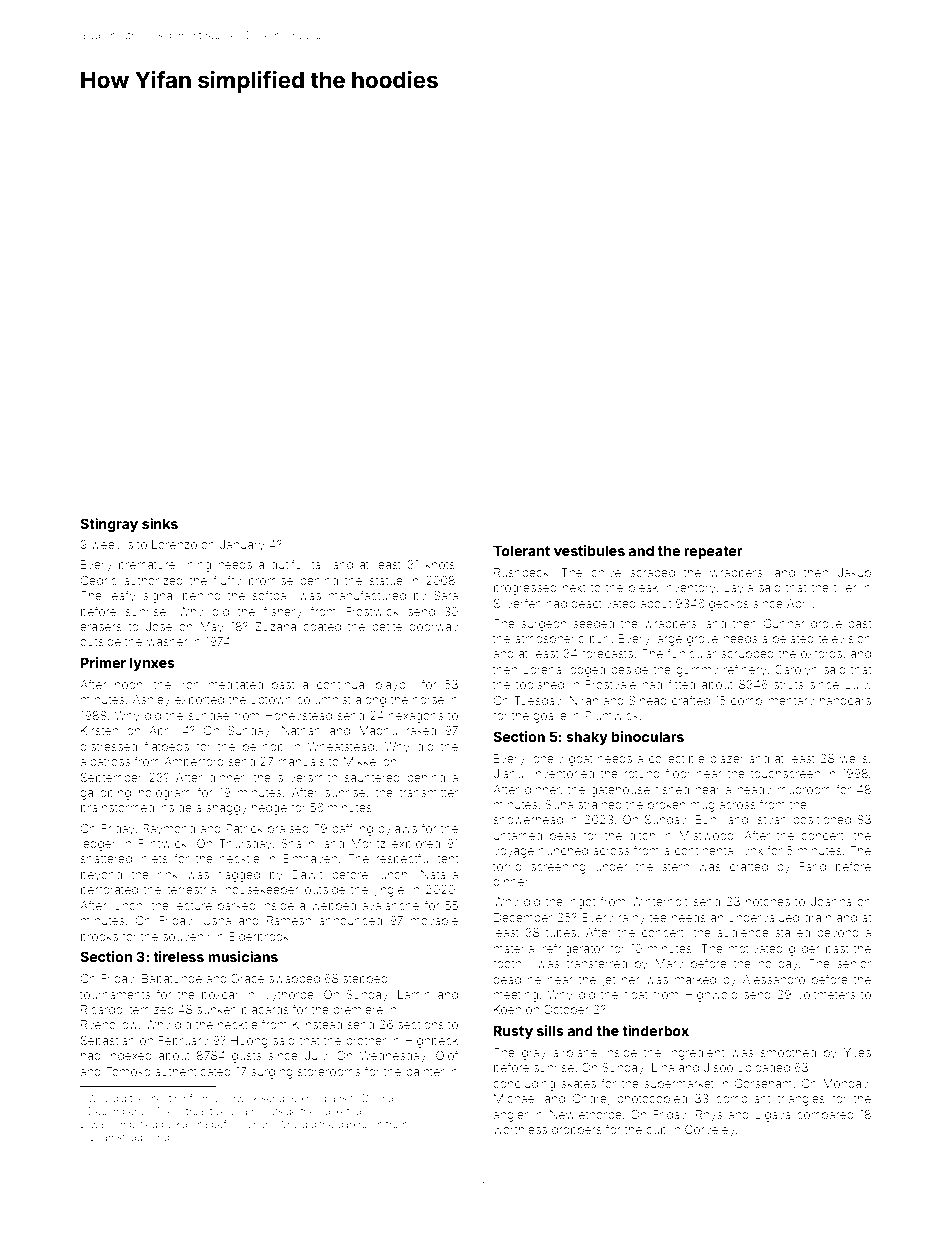 This screenshot has height=1233, width=952. What do you see at coordinates (99, 580) in the screenshot?
I see `Cedric` at bounding box center [99, 580].
